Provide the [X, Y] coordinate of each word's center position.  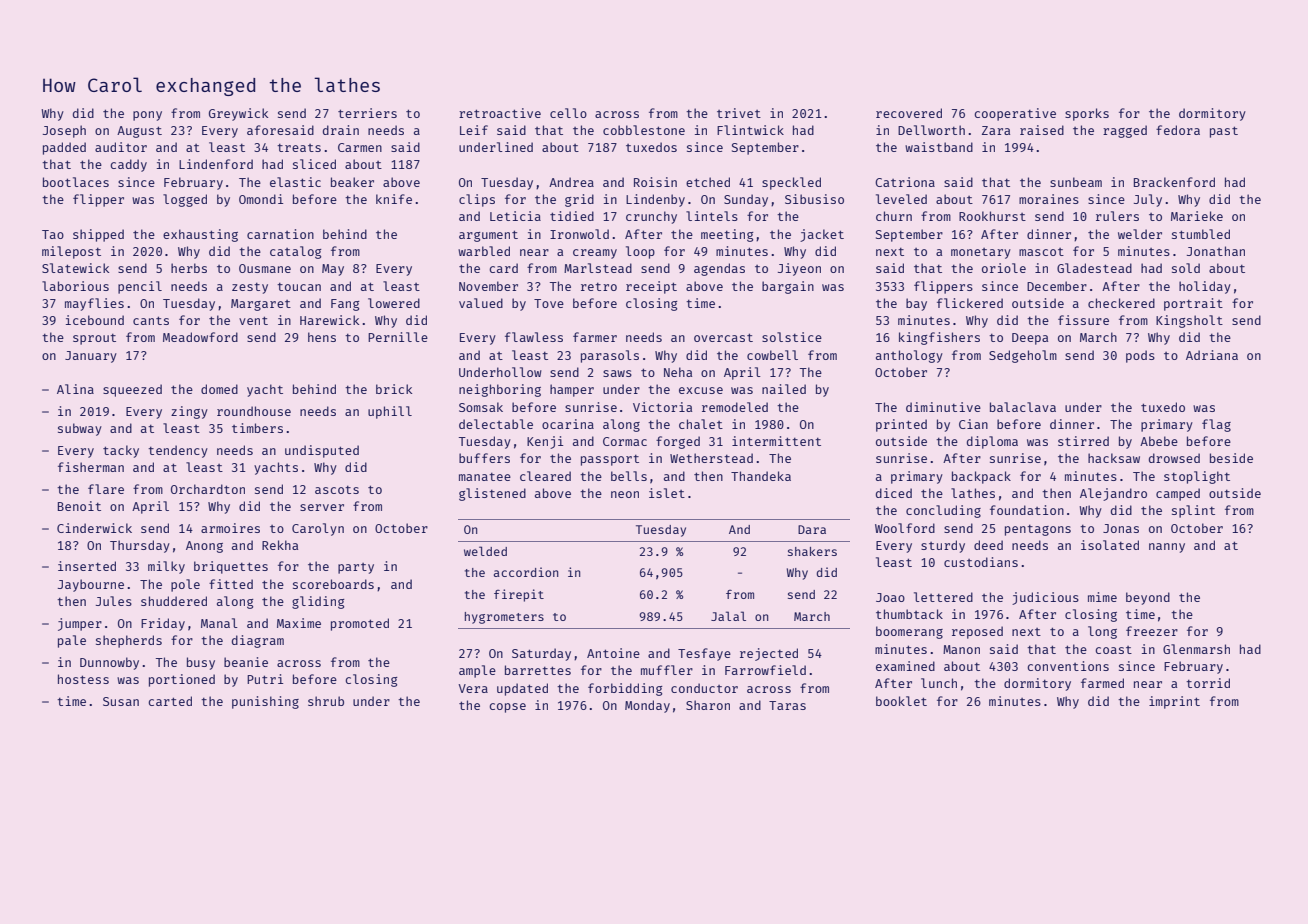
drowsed [1174, 458]
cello [568, 113]
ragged [1125, 131]
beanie [246, 662]
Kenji [545, 442]
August [139, 132]
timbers [257, 428]
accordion [526, 572]
